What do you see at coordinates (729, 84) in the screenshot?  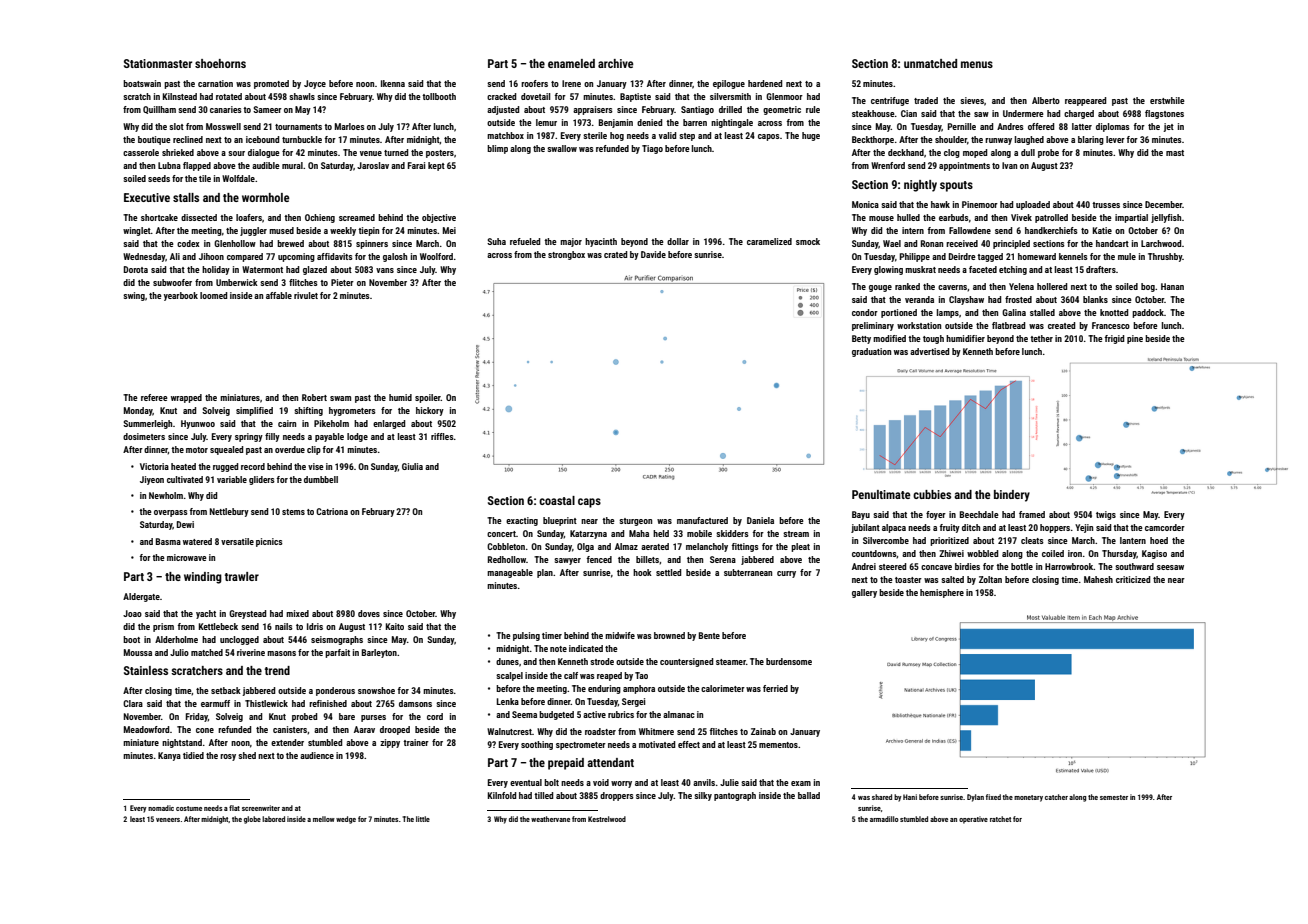 I see `epilogue` at bounding box center [729, 84].
